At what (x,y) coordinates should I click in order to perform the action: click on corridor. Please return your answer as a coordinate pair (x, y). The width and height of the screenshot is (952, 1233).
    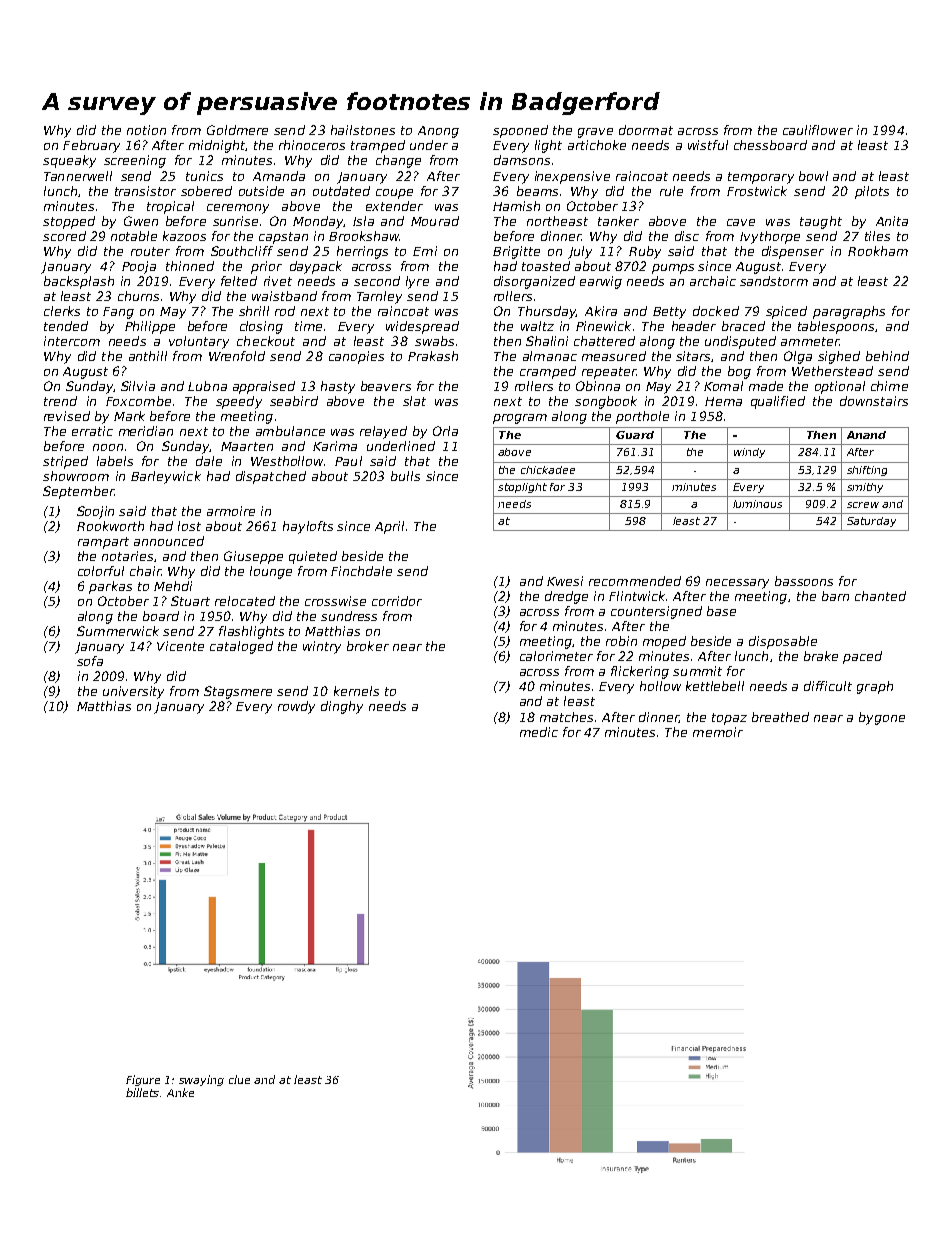
    Looking at the image, I should click on (397, 601).
